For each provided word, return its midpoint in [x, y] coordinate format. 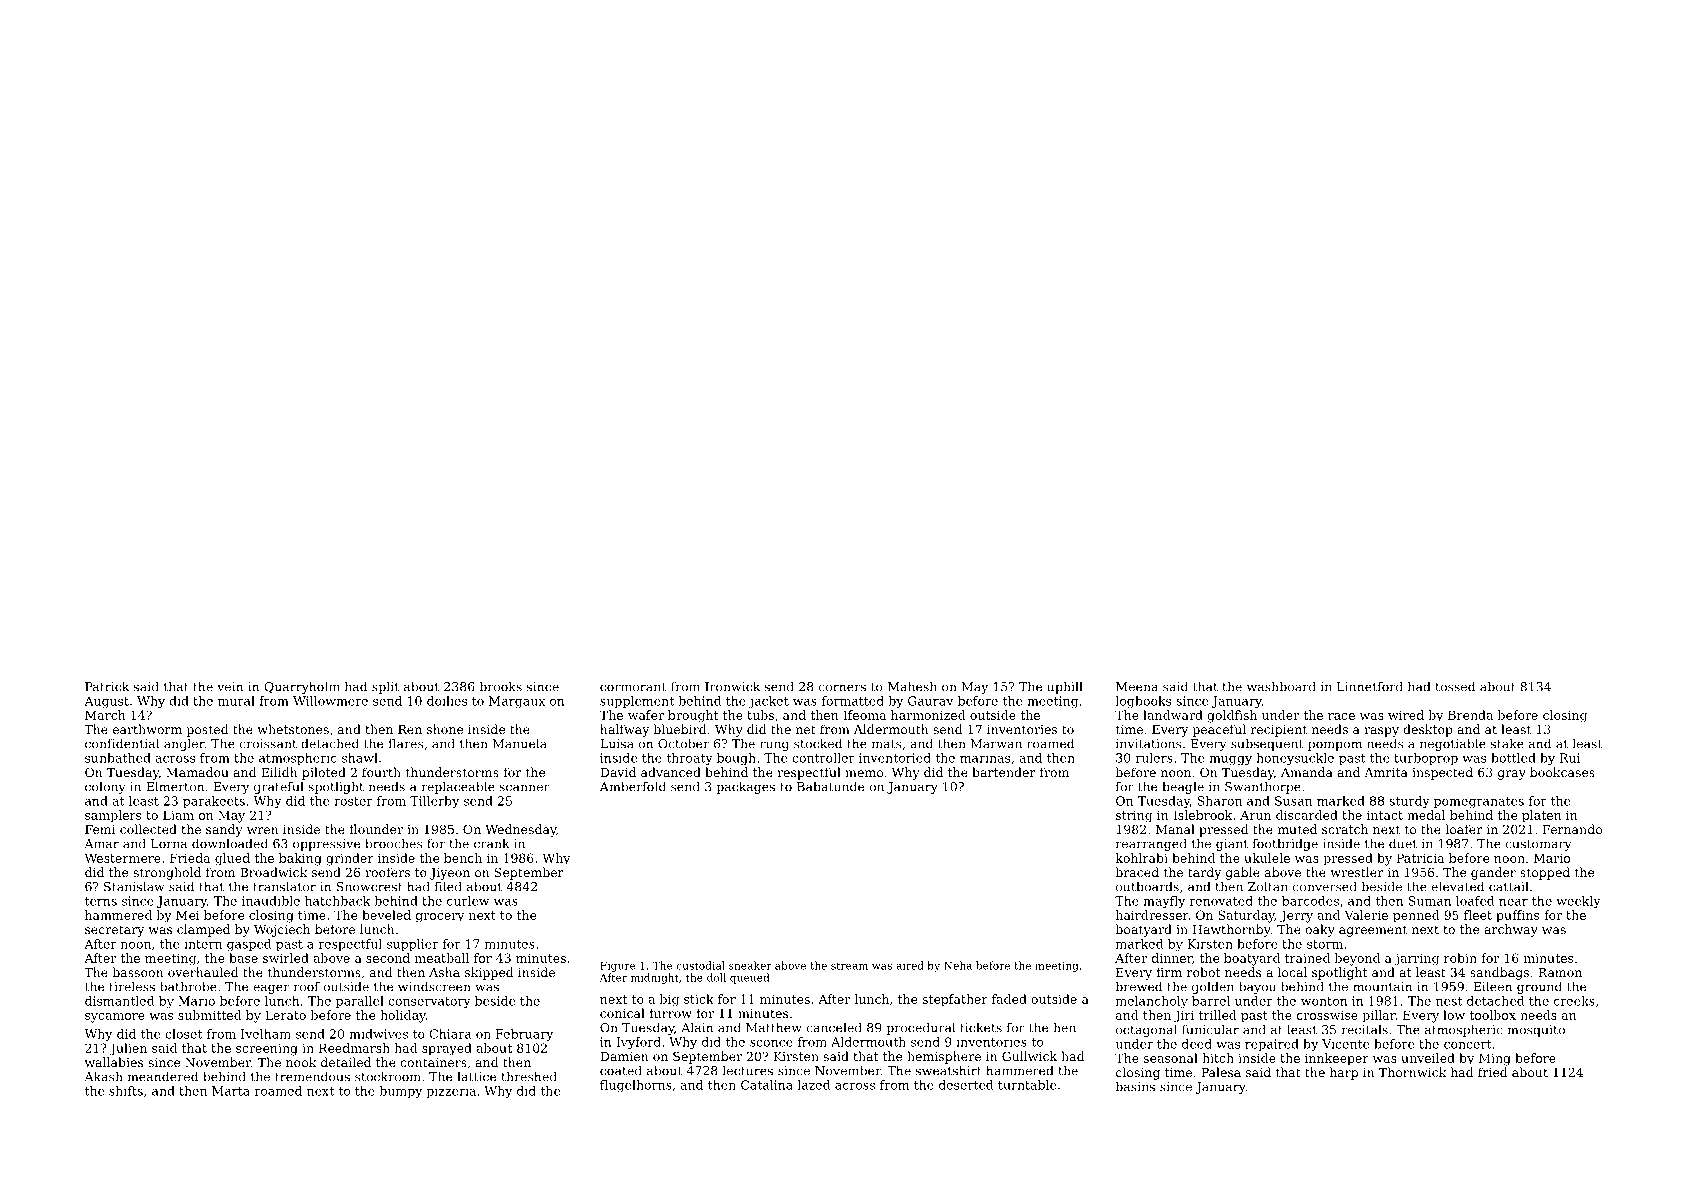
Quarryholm [302, 687]
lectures [748, 1070]
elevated [1457, 886]
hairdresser [1152, 915]
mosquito [1536, 1031]
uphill [1065, 687]
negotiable [1453, 744]
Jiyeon [450, 874]
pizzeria [451, 1092]
